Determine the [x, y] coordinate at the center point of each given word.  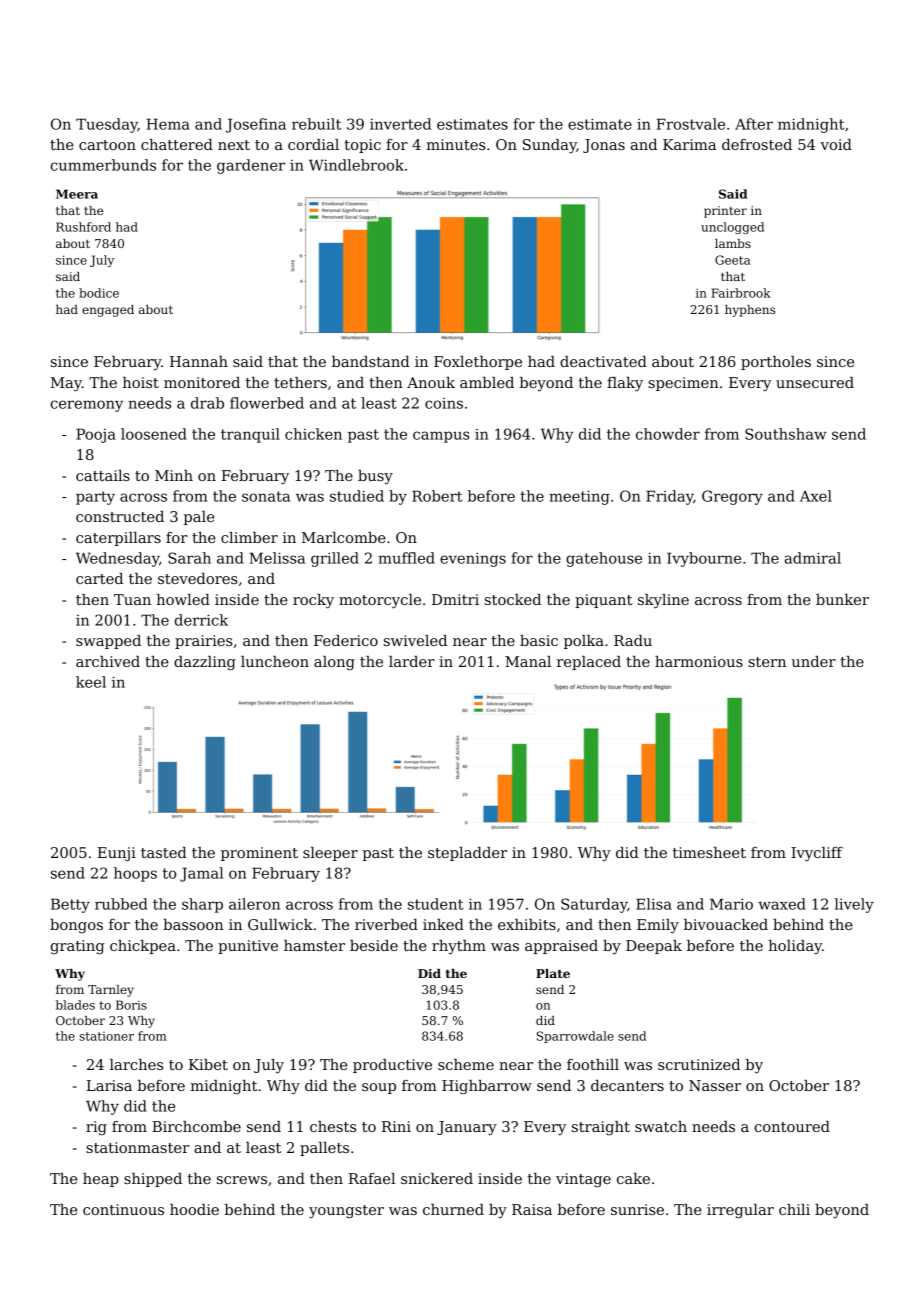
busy [375, 477]
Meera [77, 194]
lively [854, 905]
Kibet [208, 1064]
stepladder [467, 854]
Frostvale [691, 124]
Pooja [96, 435]
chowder [668, 434]
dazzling [205, 663]
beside [374, 945]
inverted [400, 124]
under [814, 661]
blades [75, 1005]
